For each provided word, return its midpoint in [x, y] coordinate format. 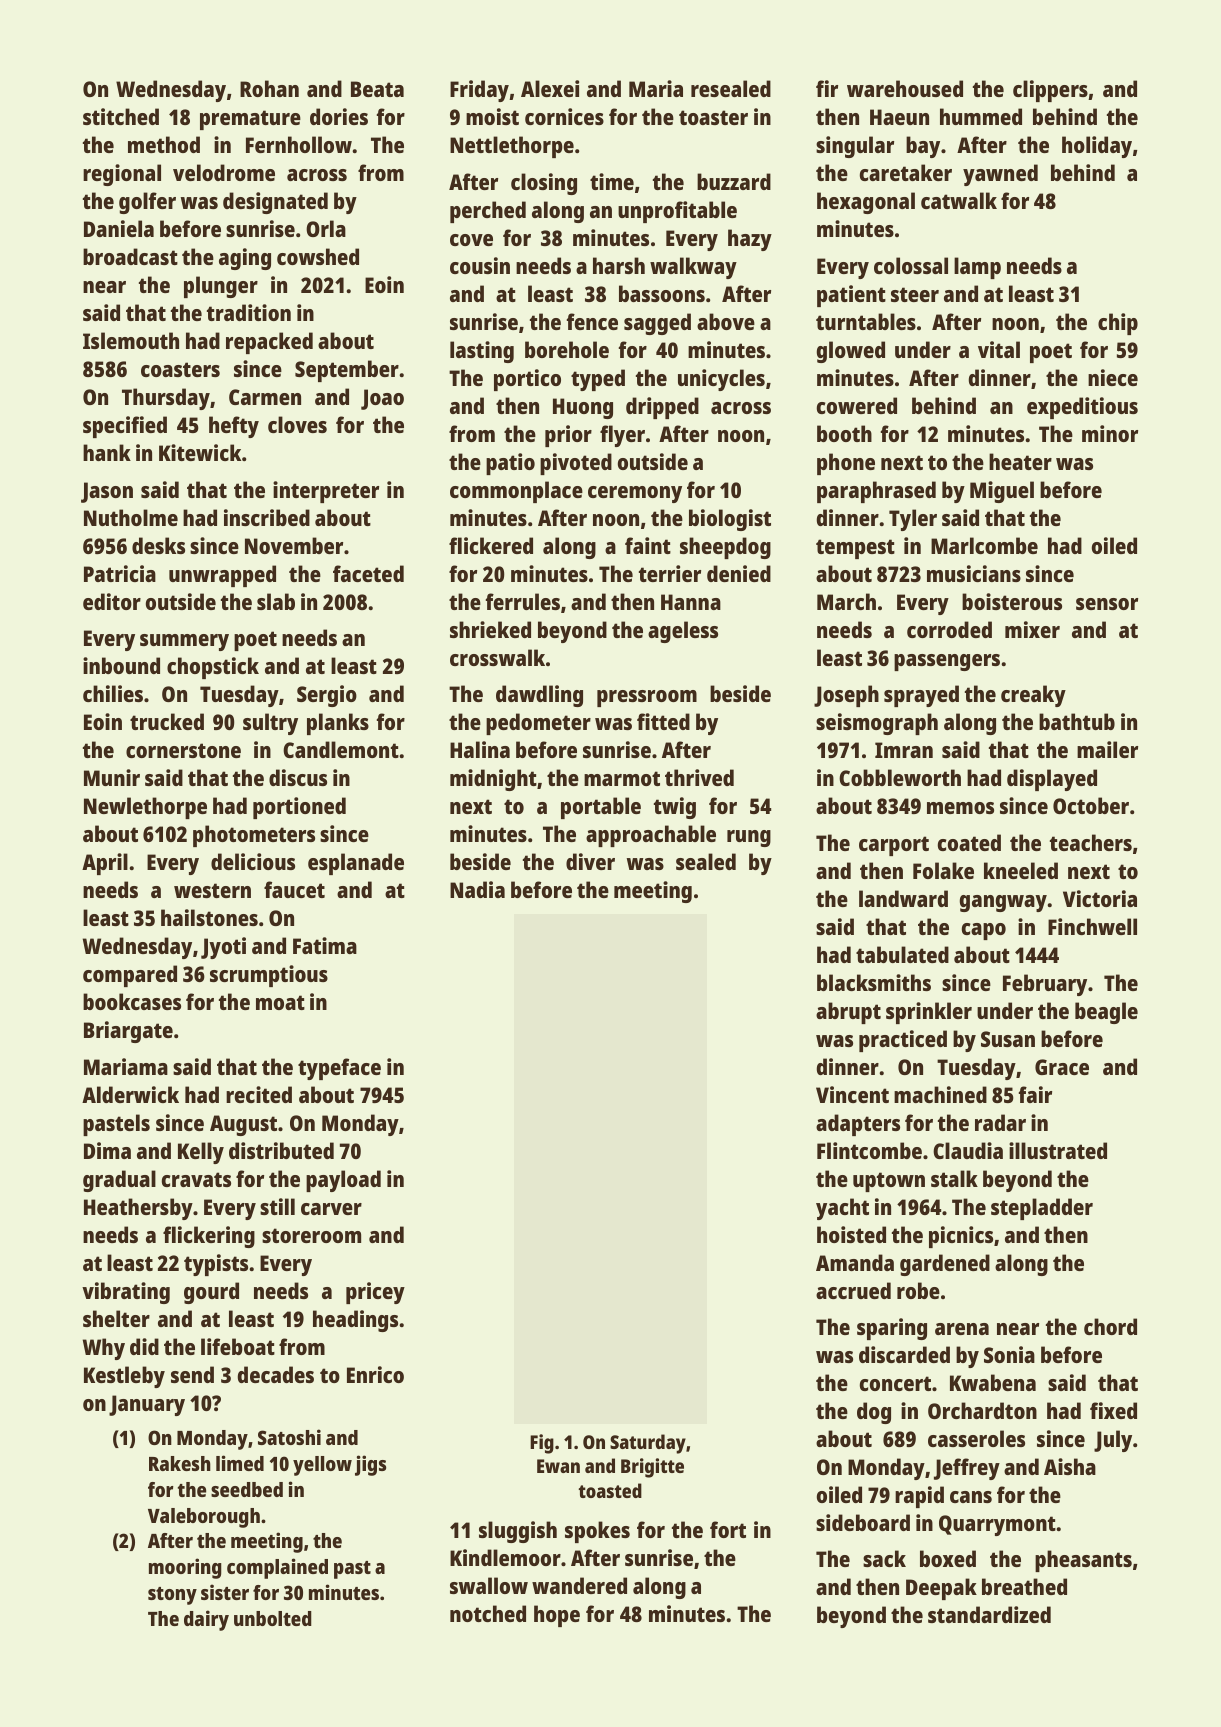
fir [827, 88]
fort [728, 1529]
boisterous [1012, 601]
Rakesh [180, 1463]
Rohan [269, 88]
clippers [1050, 91]
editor [112, 601]
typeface [339, 1069]
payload [343, 1181]
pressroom [647, 698]
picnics [961, 1237]
